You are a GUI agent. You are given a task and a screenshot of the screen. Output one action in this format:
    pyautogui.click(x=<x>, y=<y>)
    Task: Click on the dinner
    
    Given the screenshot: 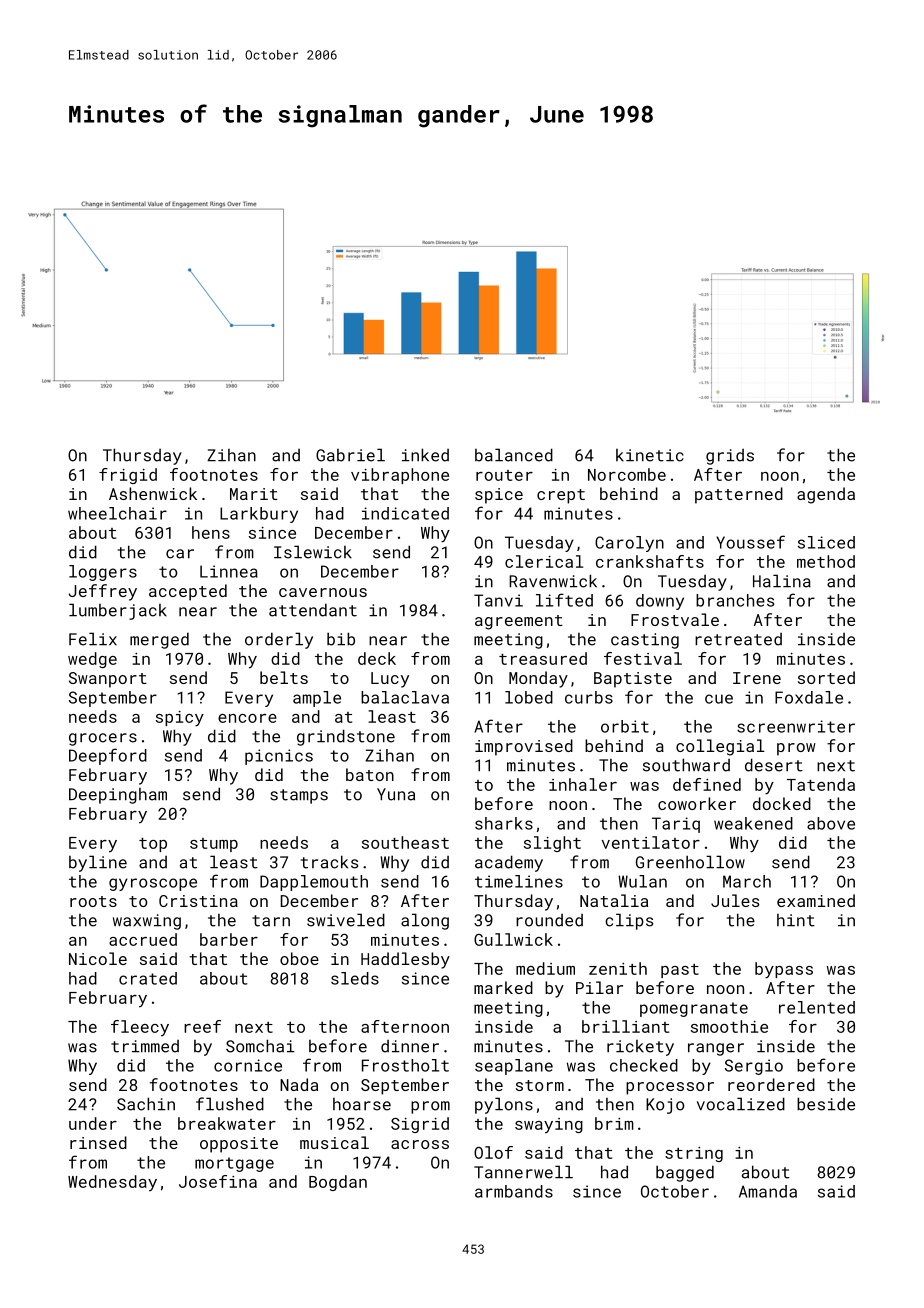 What is the action you would take?
    pyautogui.click(x=410, y=1046)
